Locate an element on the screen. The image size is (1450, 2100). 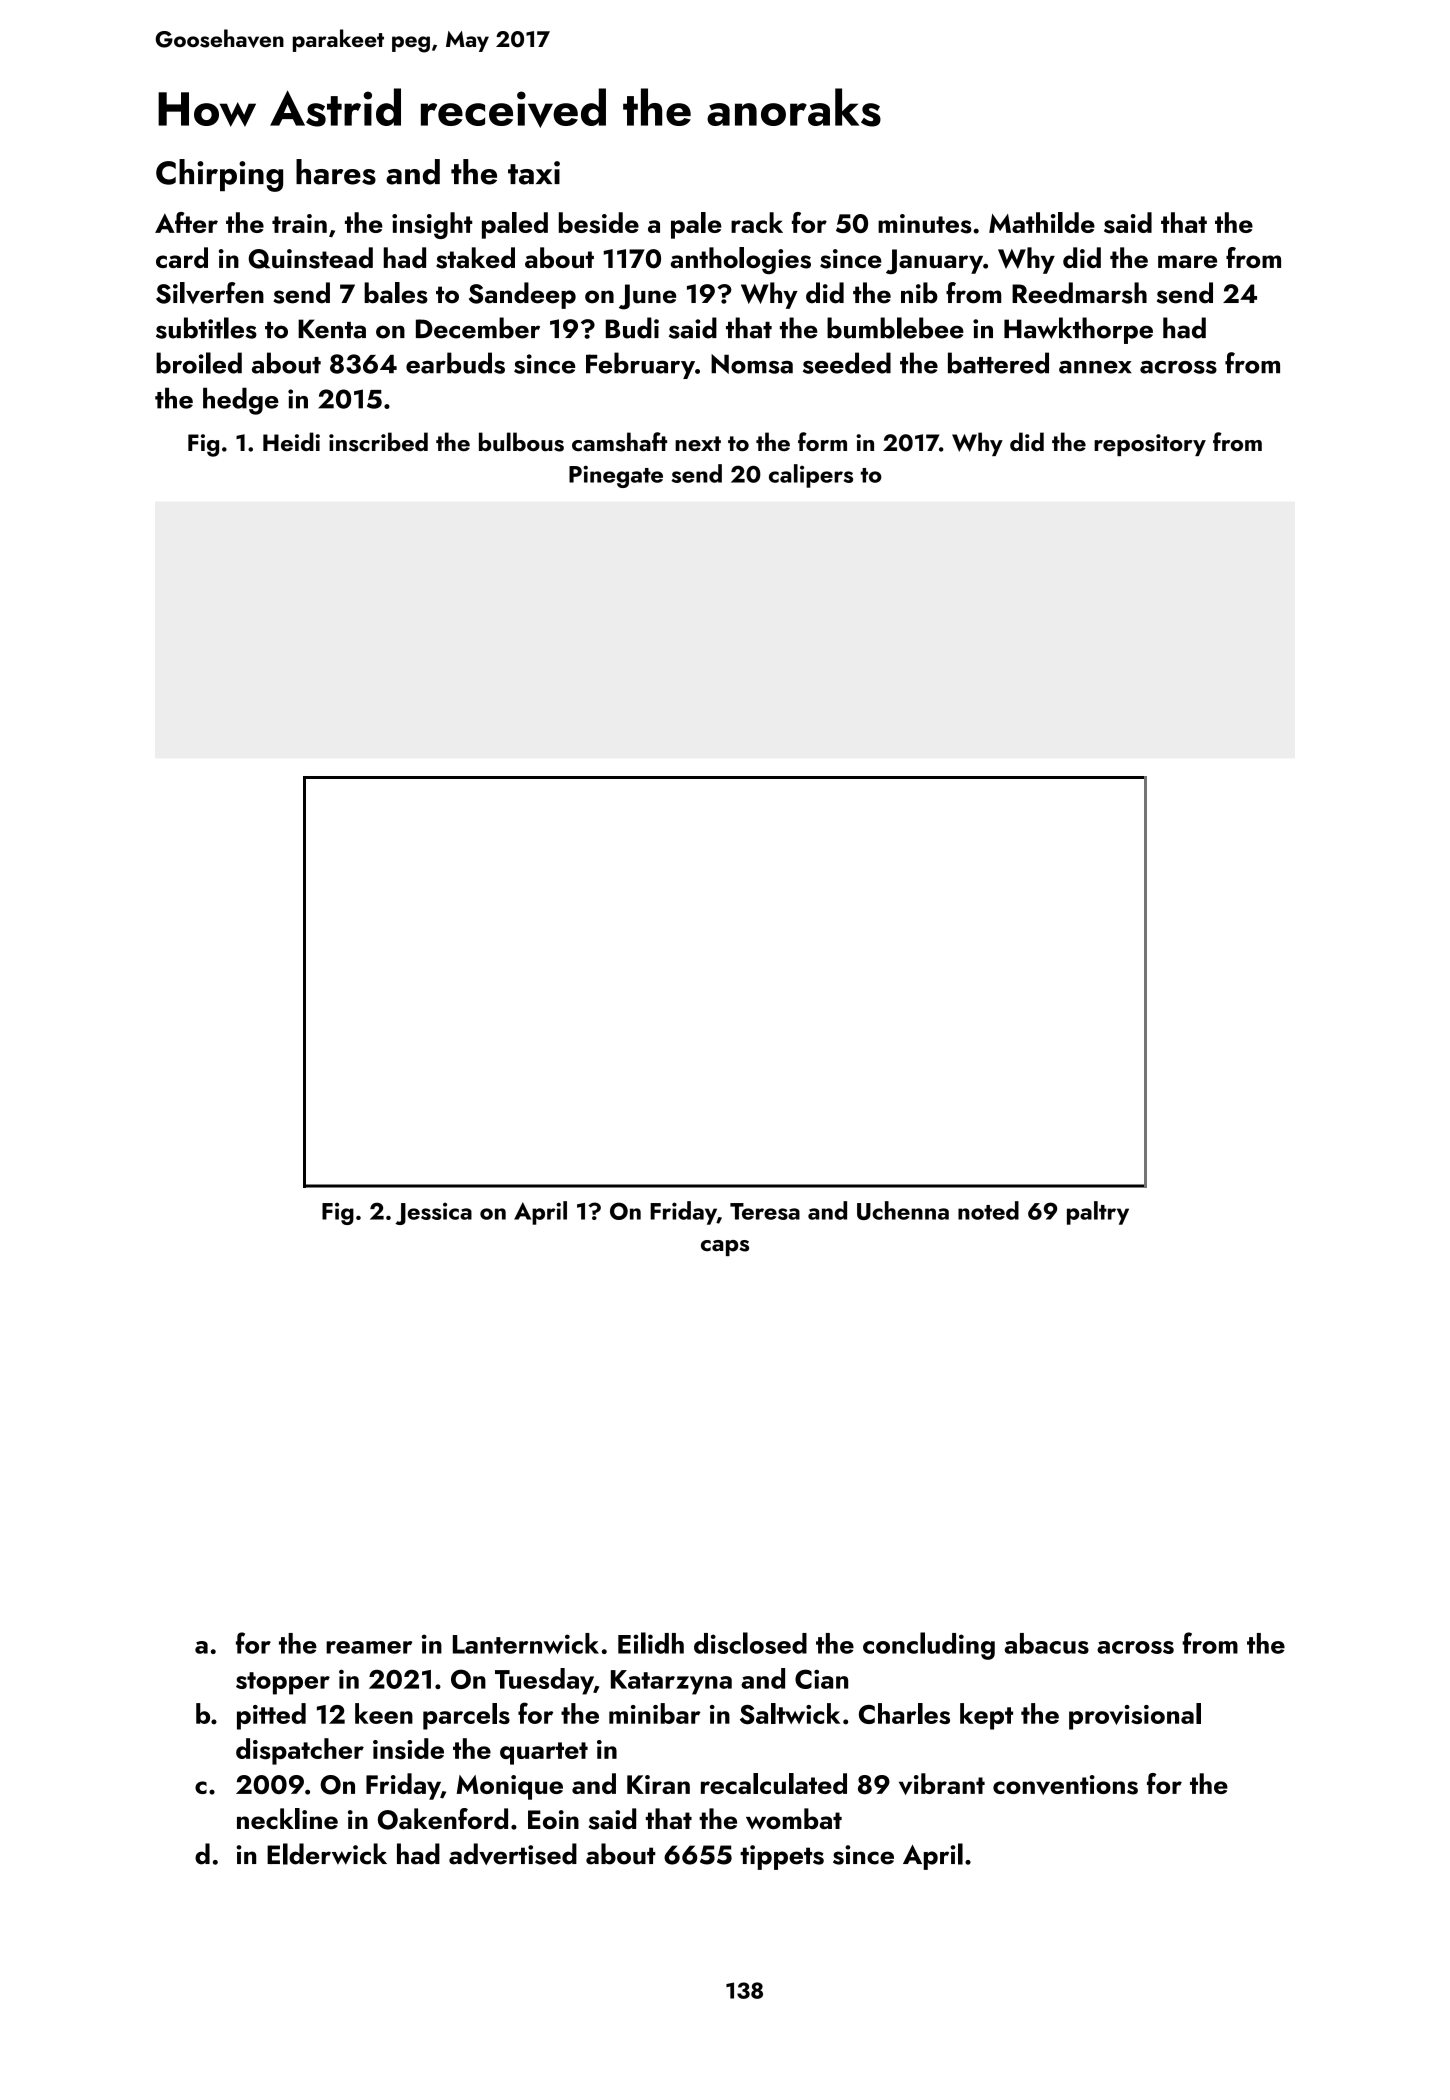
repository is located at coordinates (1150, 445).
